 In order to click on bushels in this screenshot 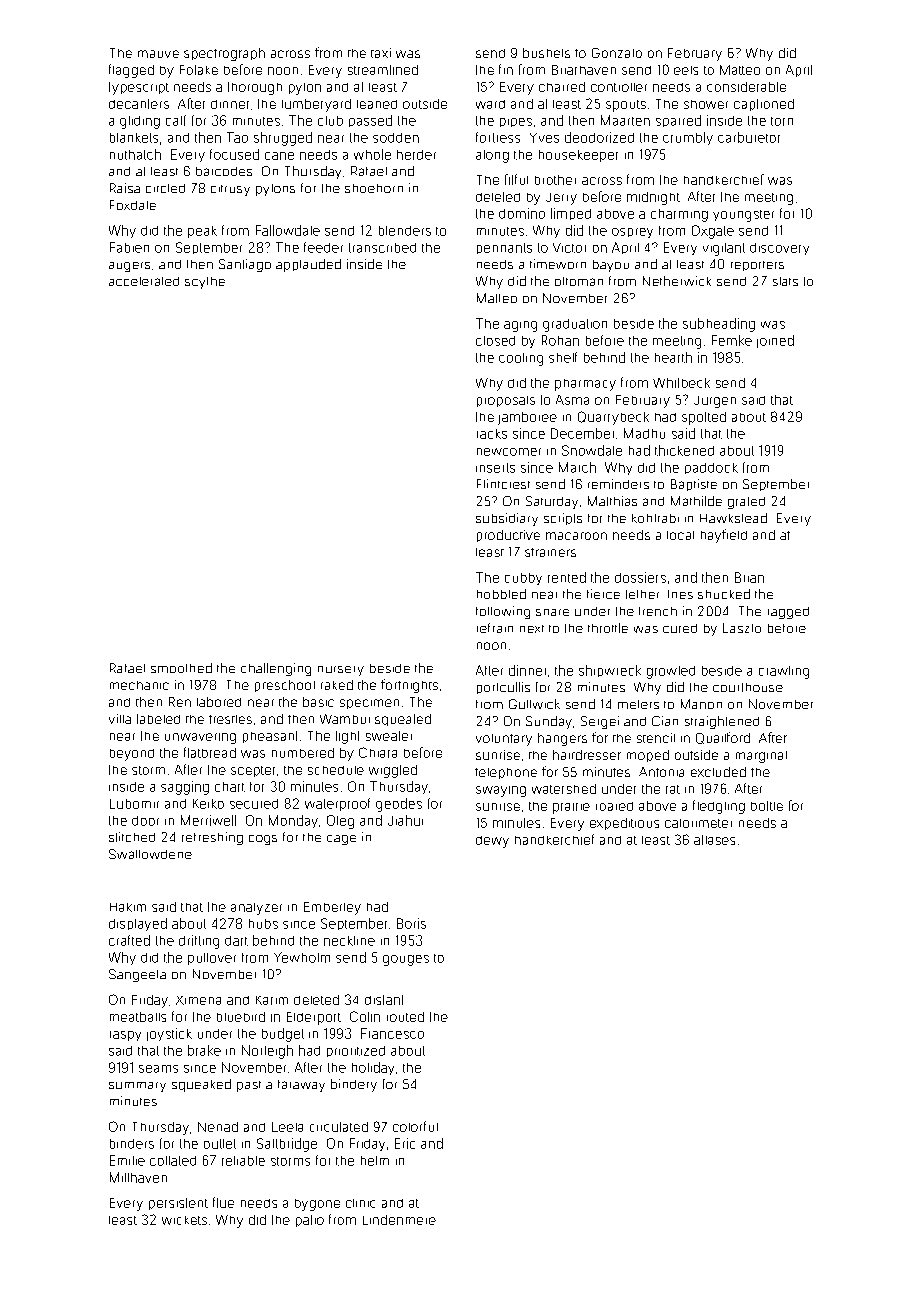, I will do `click(546, 53)`.
